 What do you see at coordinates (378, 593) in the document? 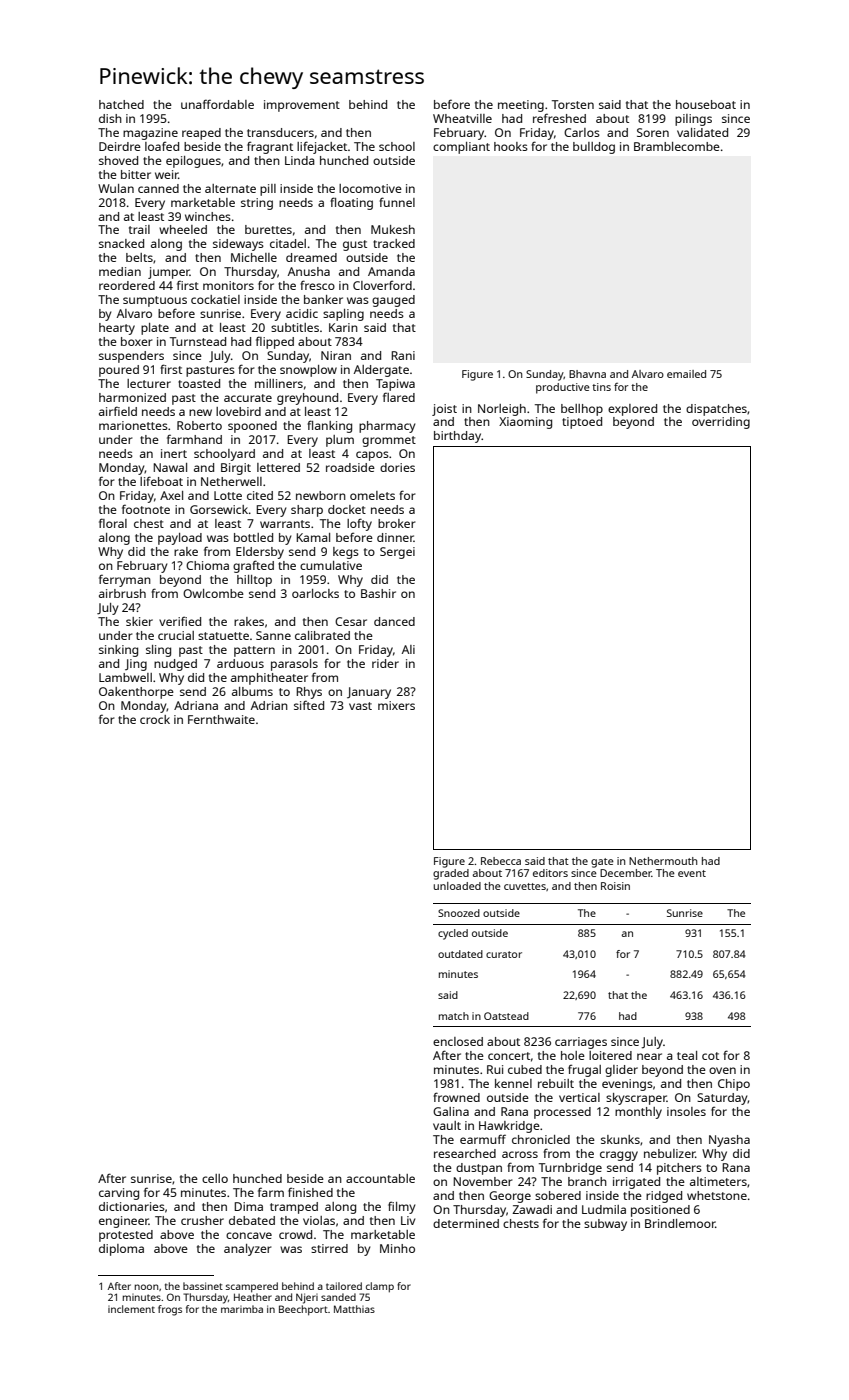
I see `Bashir` at bounding box center [378, 593].
